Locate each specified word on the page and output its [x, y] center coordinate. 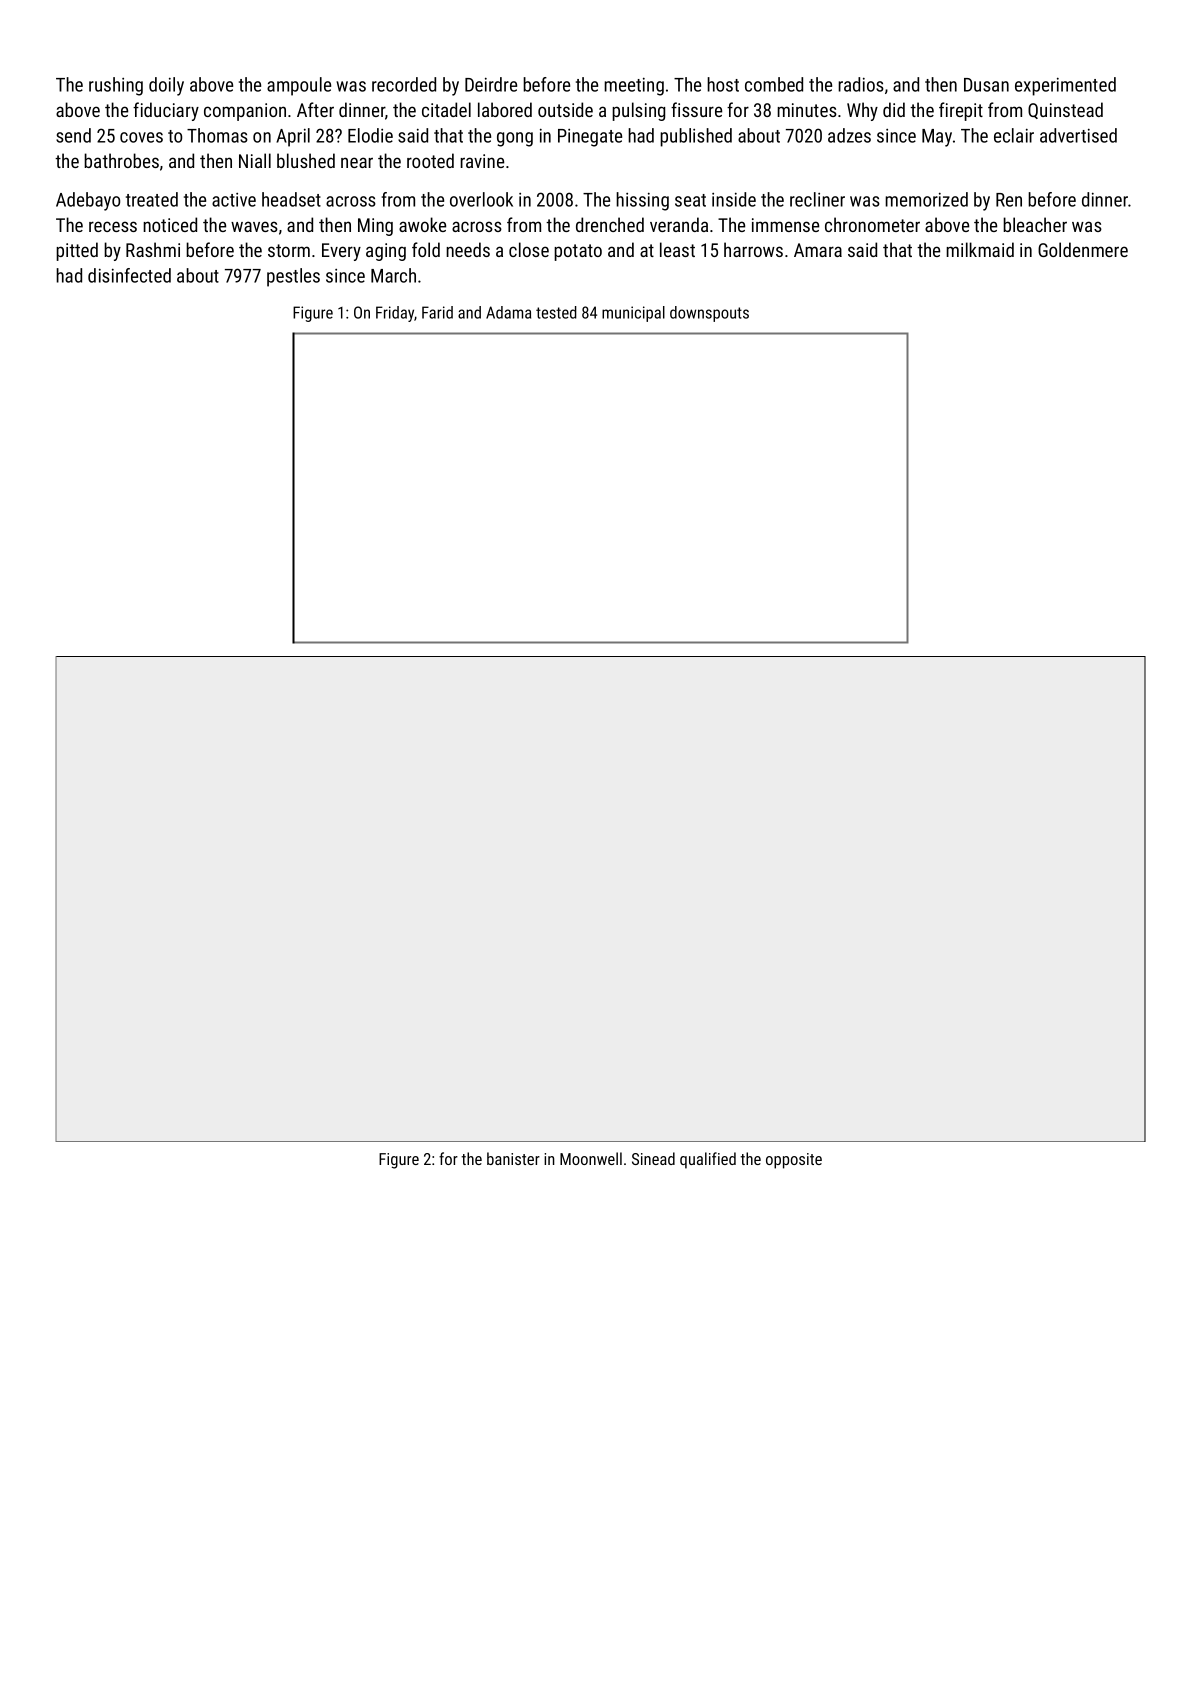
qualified [708, 1160]
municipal [633, 314]
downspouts [709, 314]
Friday [395, 314]
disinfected [129, 275]
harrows [753, 249]
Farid [437, 312]
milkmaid [980, 249]
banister [513, 1158]
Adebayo [88, 201]
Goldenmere [1083, 249]
